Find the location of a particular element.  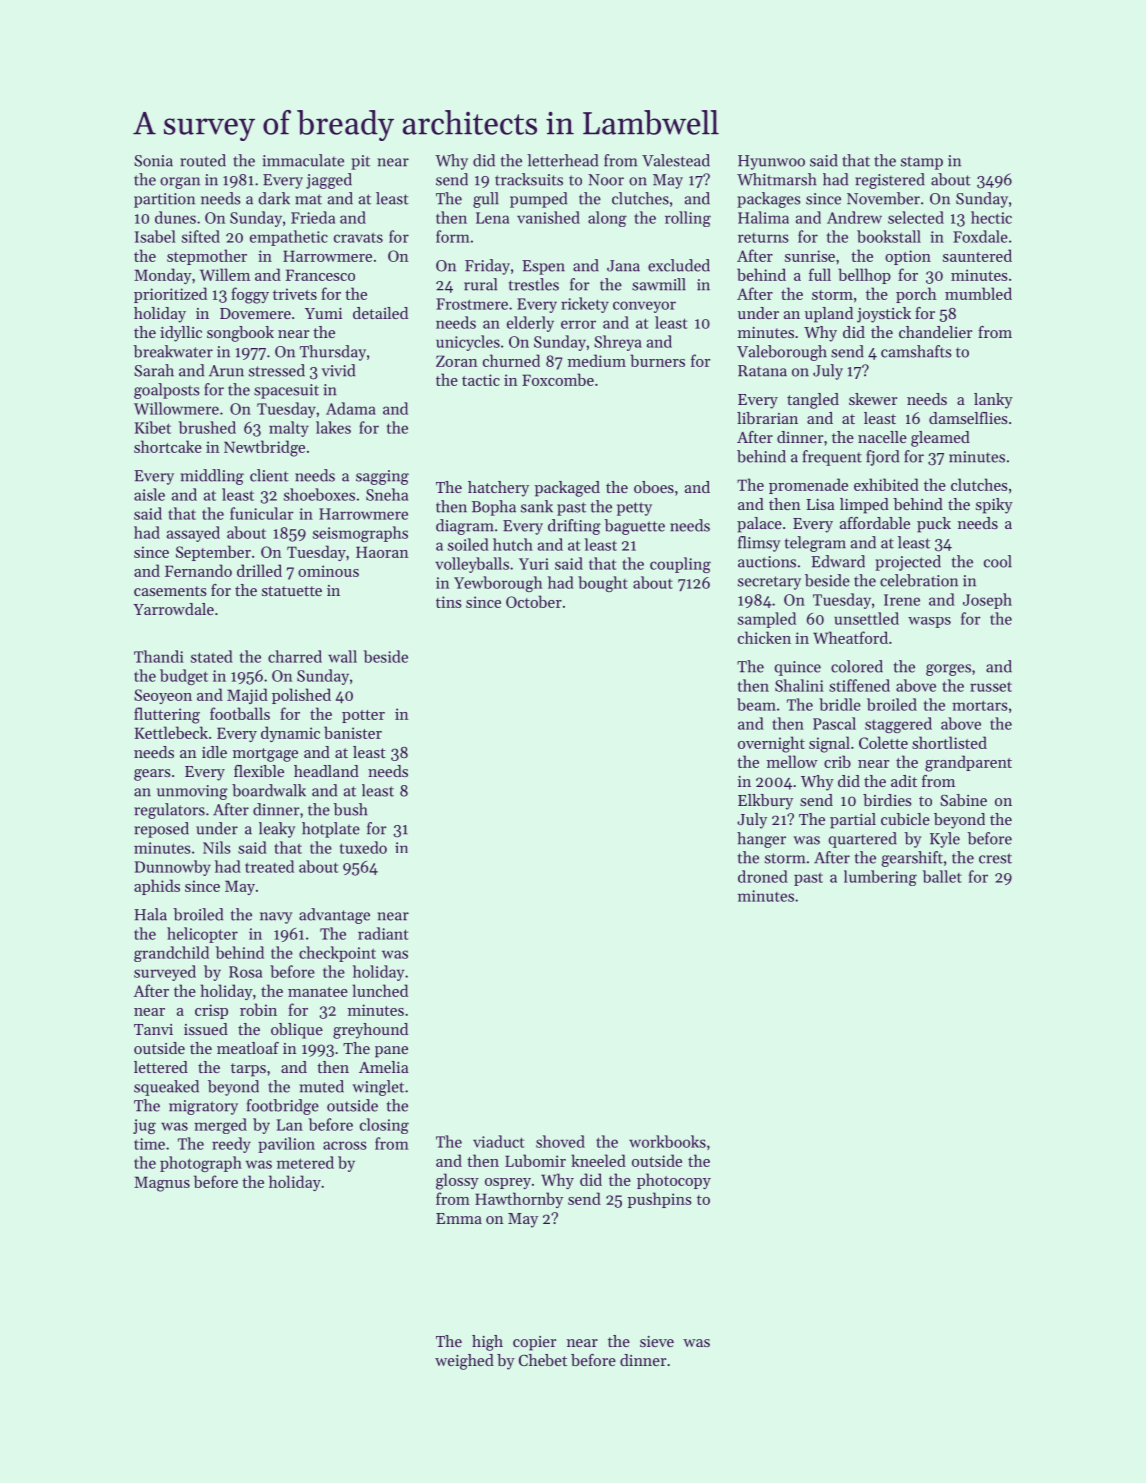

pane is located at coordinates (391, 1052).
